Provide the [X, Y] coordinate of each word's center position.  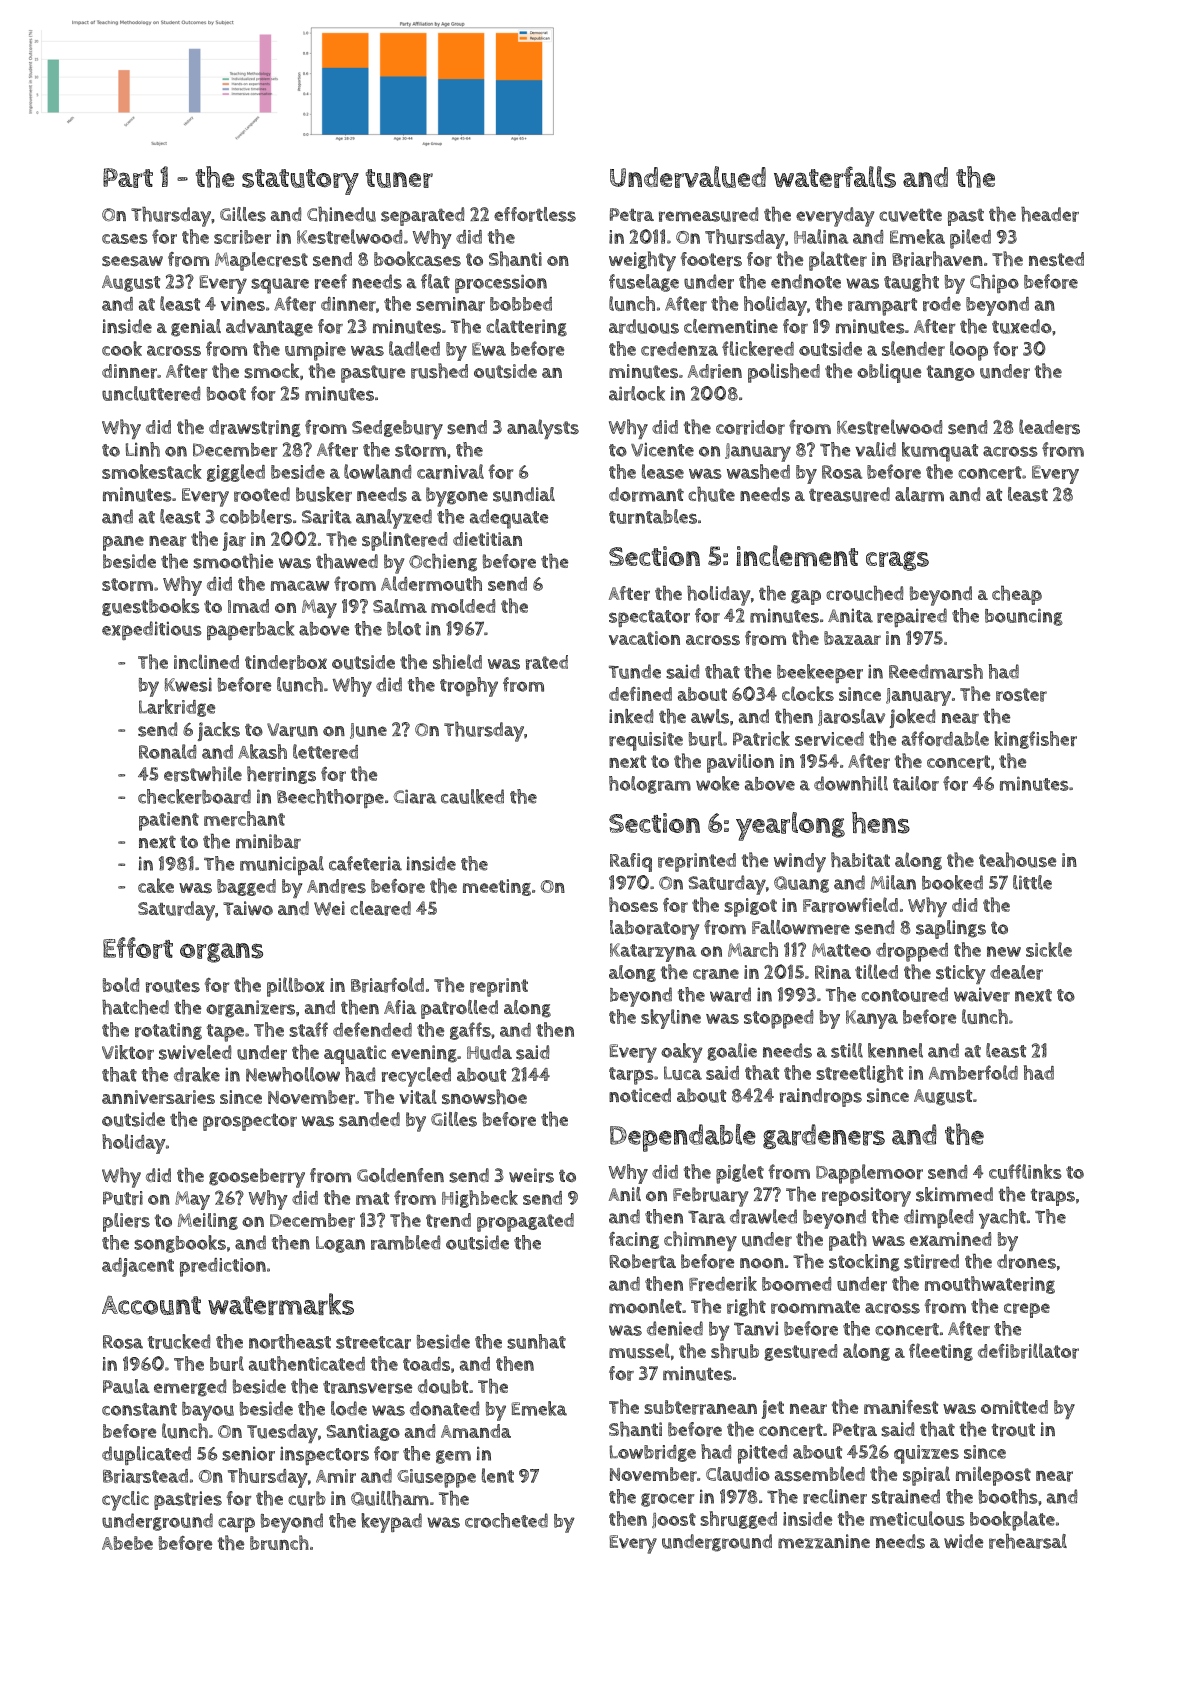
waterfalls [835, 177]
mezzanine [824, 1541]
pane [123, 543]
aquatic [355, 1054]
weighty [642, 261]
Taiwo [248, 908]
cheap [1017, 595]
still [847, 1050]
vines [243, 304]
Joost [674, 1520]
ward [730, 994]
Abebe [127, 1543]
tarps [631, 1076]
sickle [1049, 949]
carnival [450, 471]
